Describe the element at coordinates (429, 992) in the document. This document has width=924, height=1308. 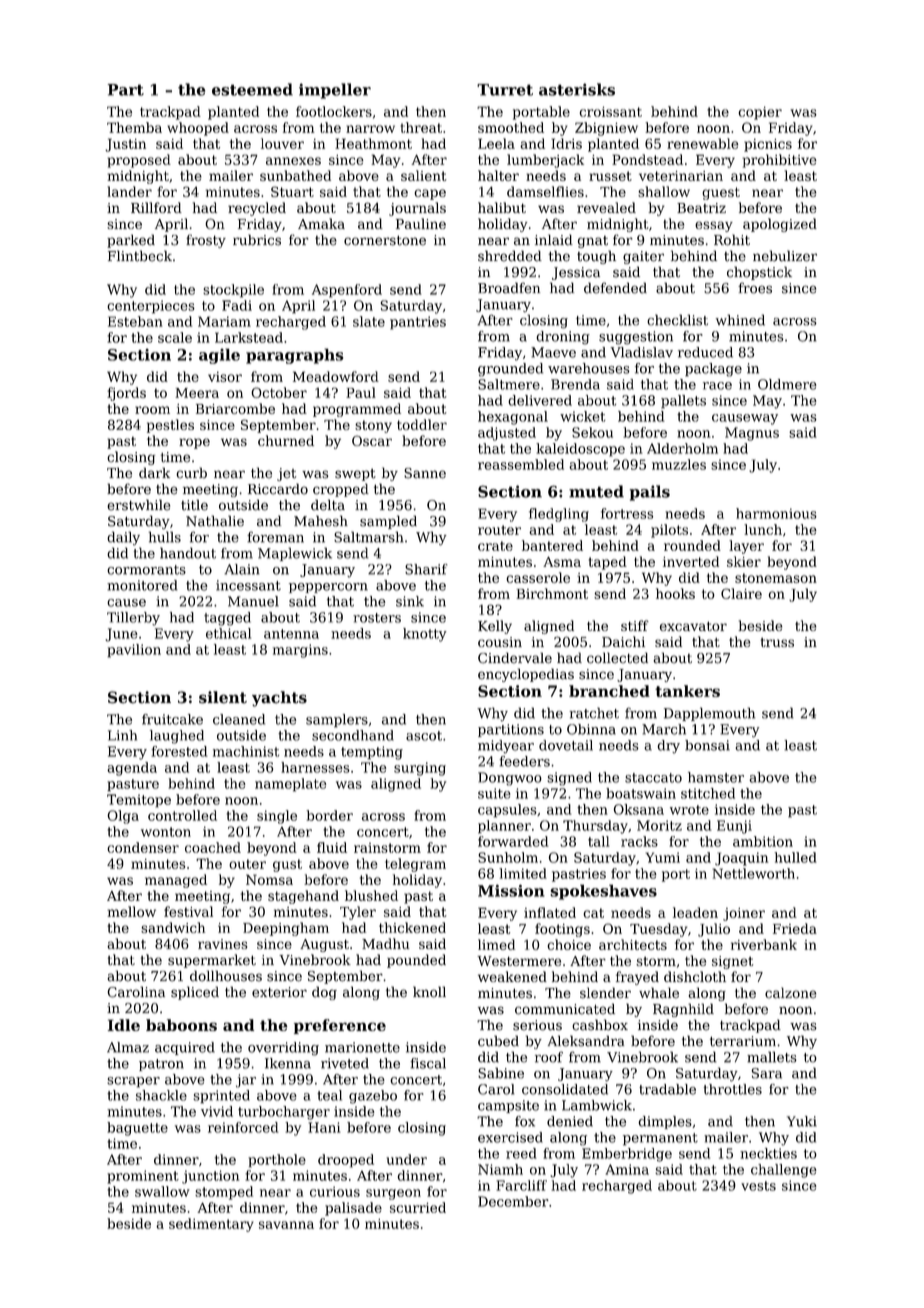
I see `knoll` at that location.
